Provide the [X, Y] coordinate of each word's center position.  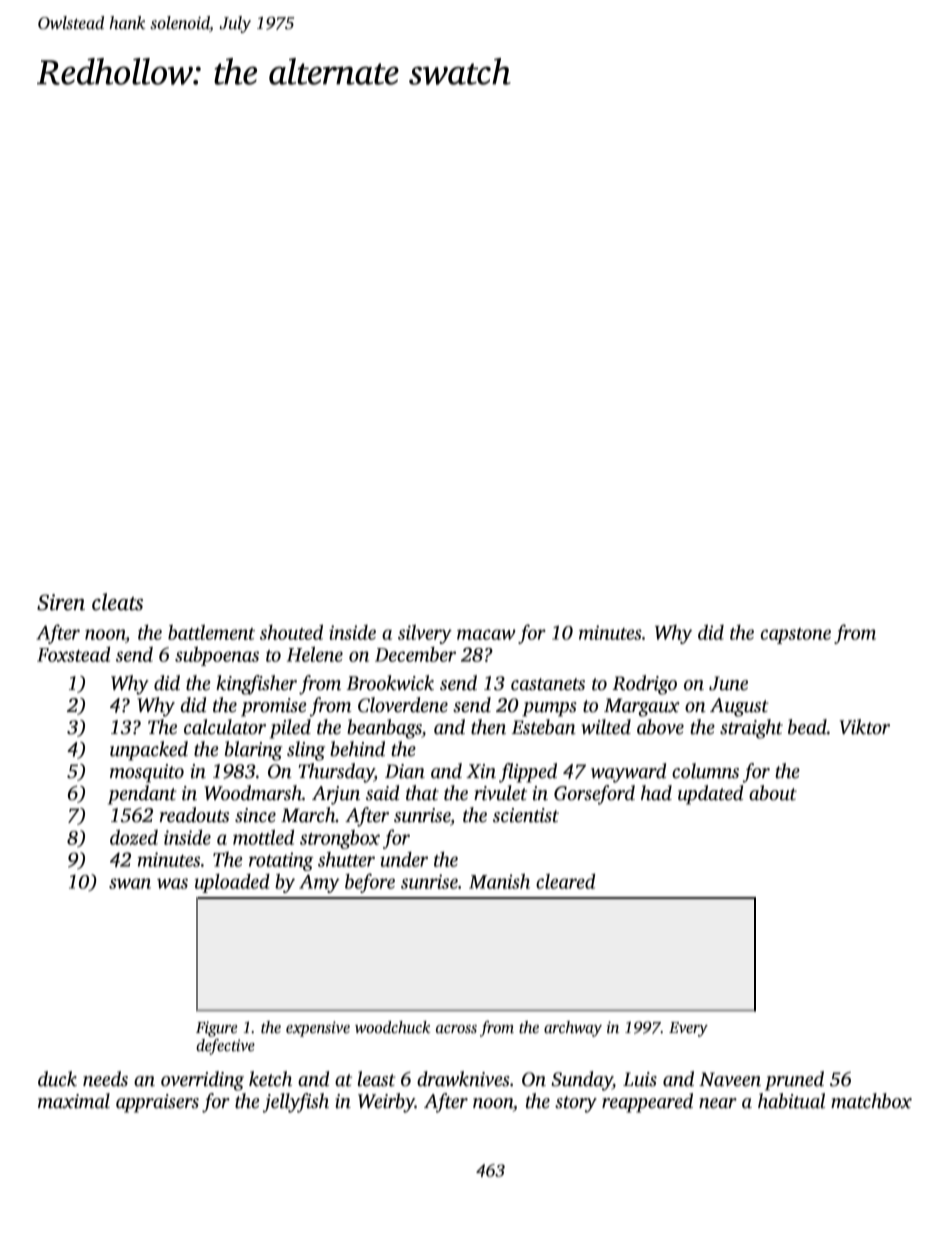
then [488, 727]
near [718, 1103]
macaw [486, 634]
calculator [225, 727]
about [773, 793]
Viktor [865, 727]
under [404, 859]
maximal [74, 1101]
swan [130, 883]
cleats [117, 602]
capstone [796, 636]
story [576, 1104]
